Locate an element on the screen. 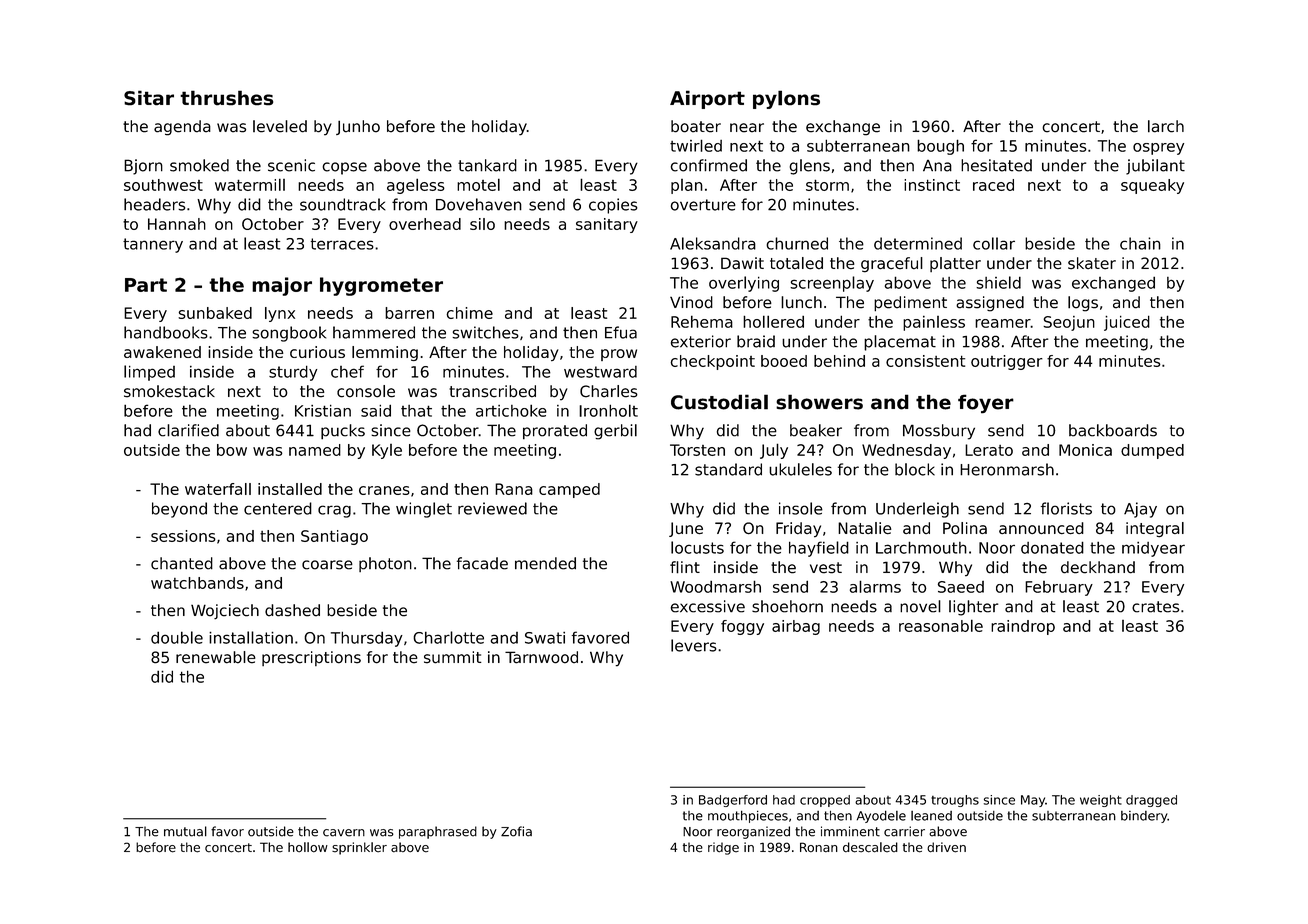 The height and width of the screenshot is (924, 1308). instinct is located at coordinates (932, 185).
